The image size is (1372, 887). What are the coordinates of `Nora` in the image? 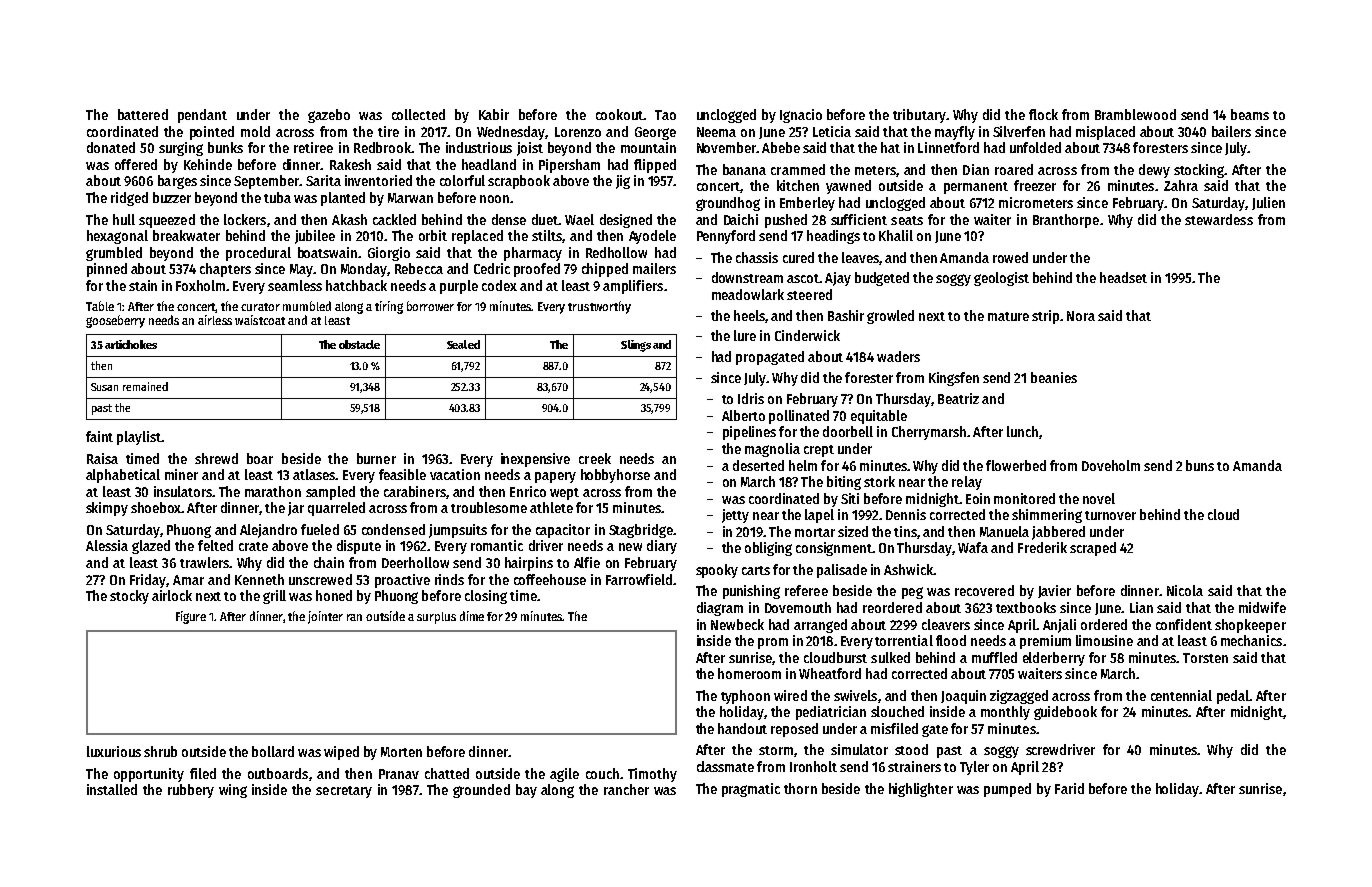 It's located at (1081, 316).
